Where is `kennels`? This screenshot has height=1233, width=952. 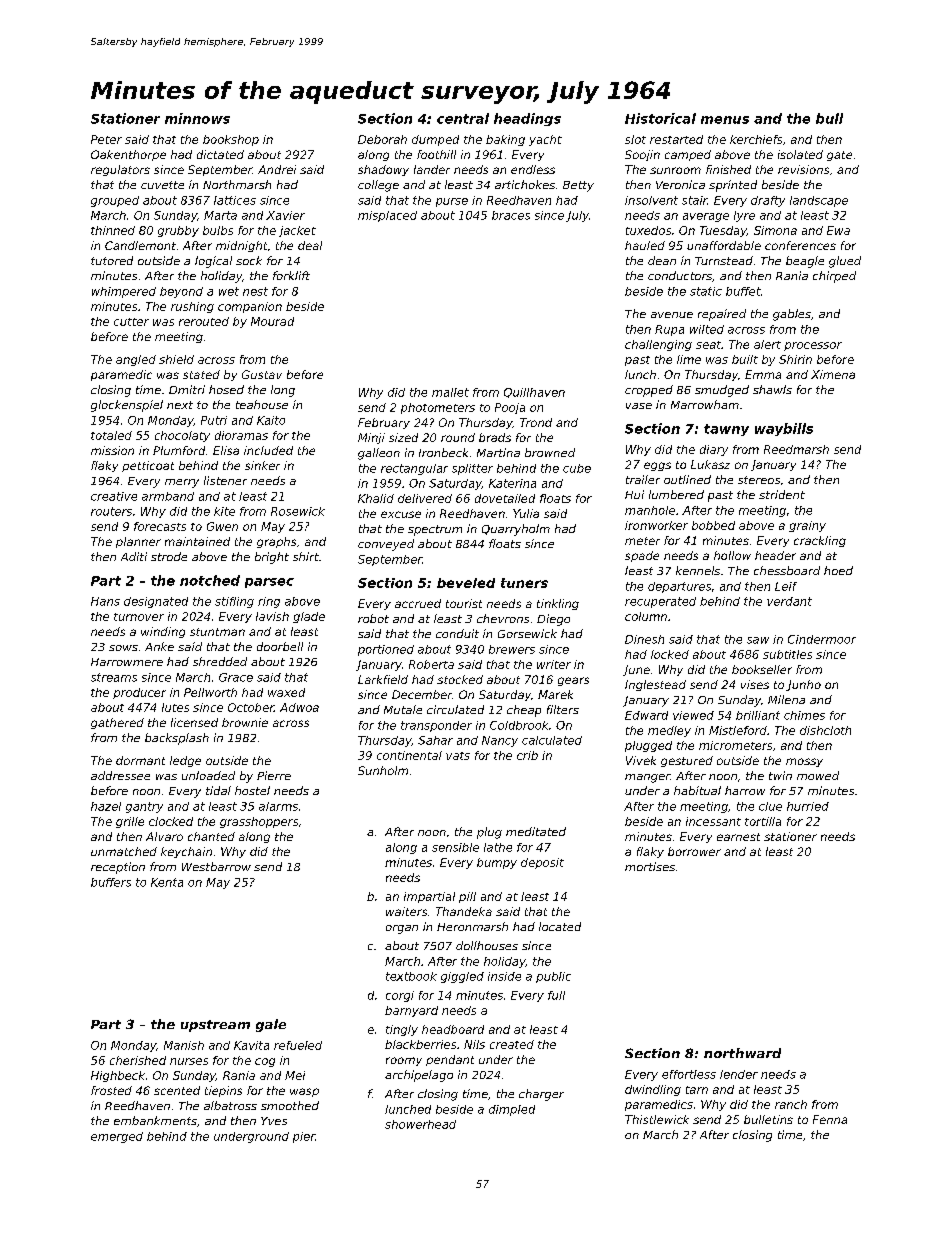 kennels is located at coordinates (698, 570).
